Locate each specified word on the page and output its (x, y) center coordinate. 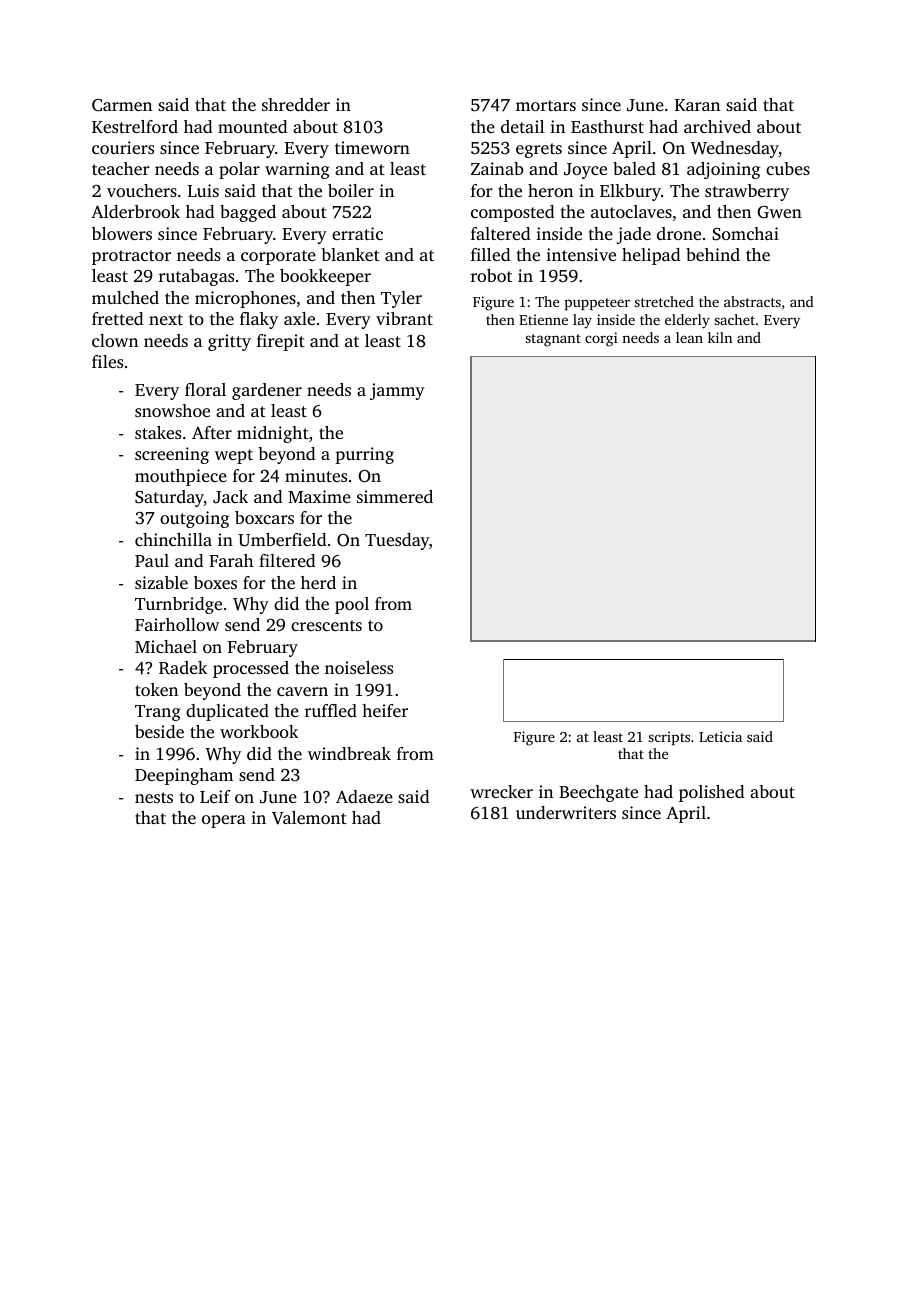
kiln (720, 337)
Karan (697, 105)
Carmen (122, 105)
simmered (395, 496)
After (212, 432)
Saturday (169, 498)
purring (364, 455)
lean (689, 337)
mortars (546, 105)
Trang (158, 713)
